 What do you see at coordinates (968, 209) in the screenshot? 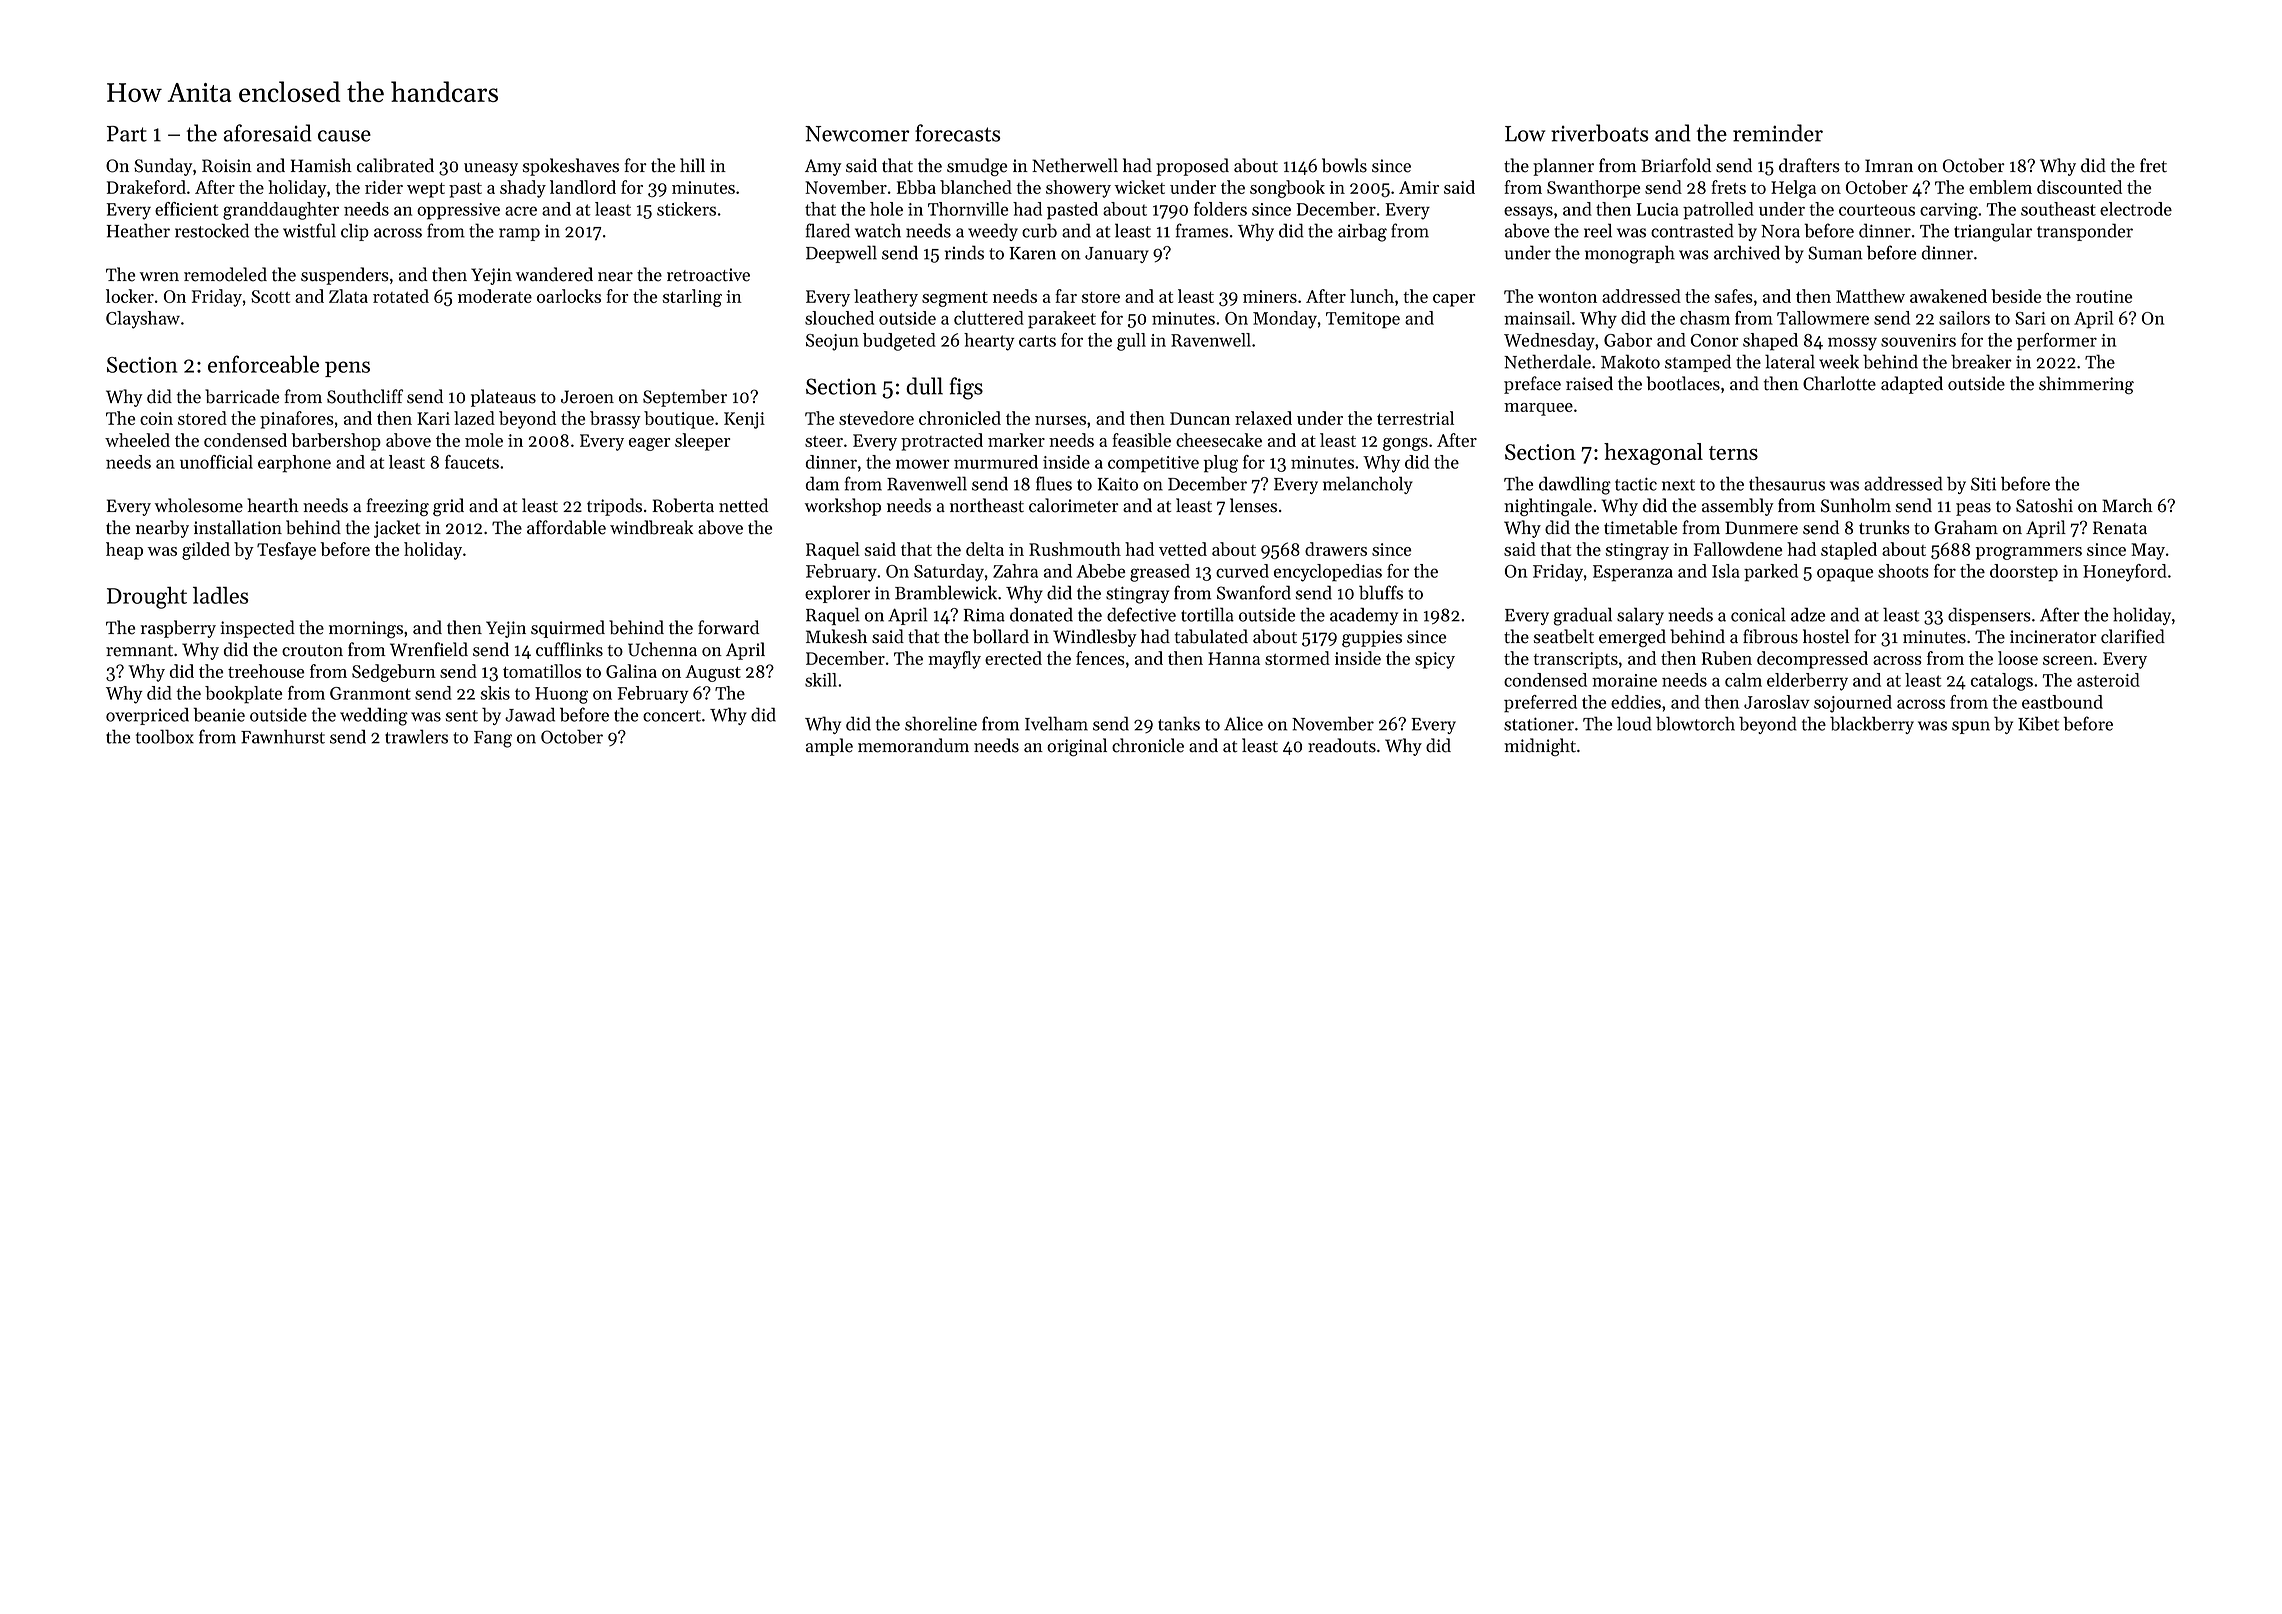
I see `Thornville` at bounding box center [968, 209].
